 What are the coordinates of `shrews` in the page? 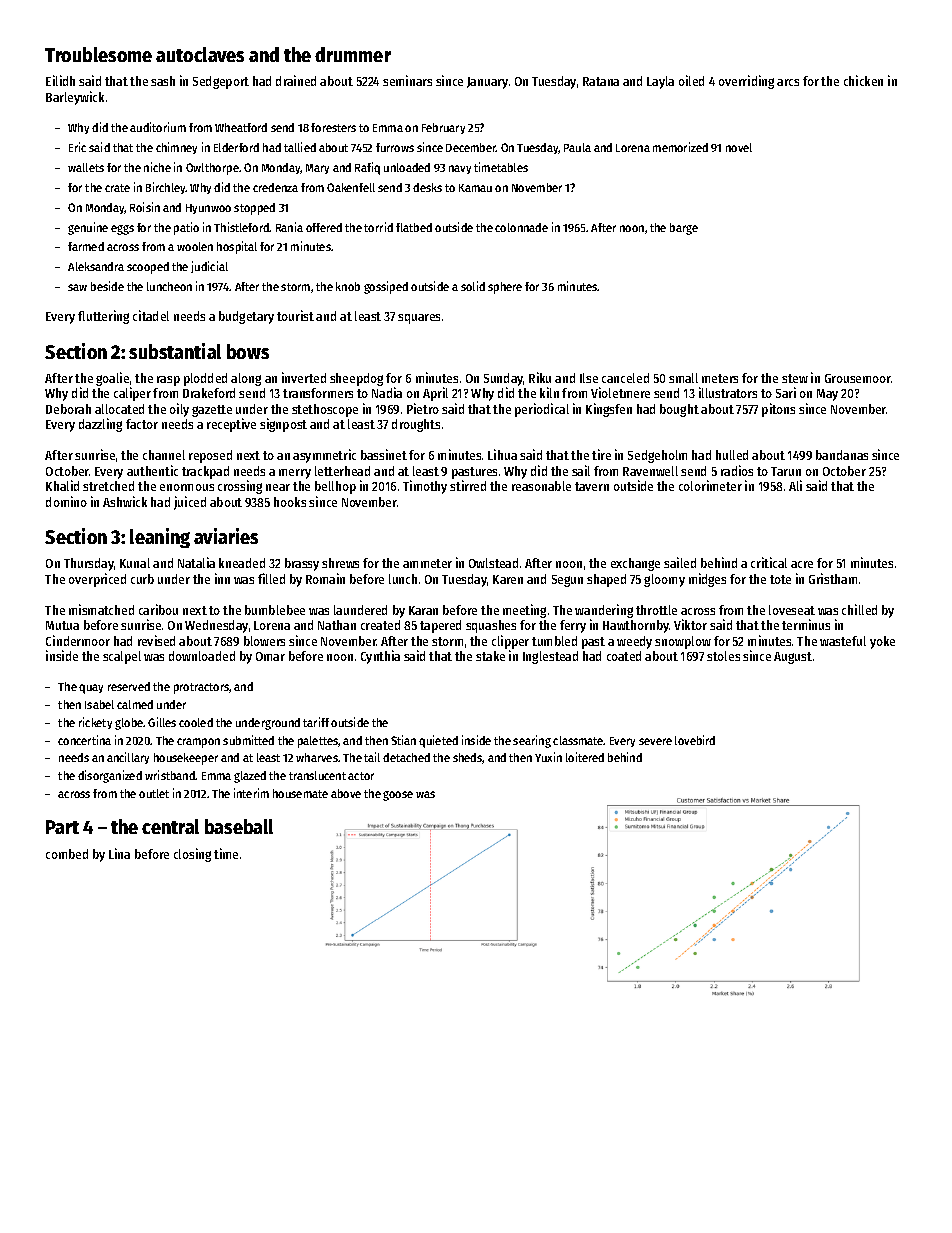 It's located at (340, 563).
